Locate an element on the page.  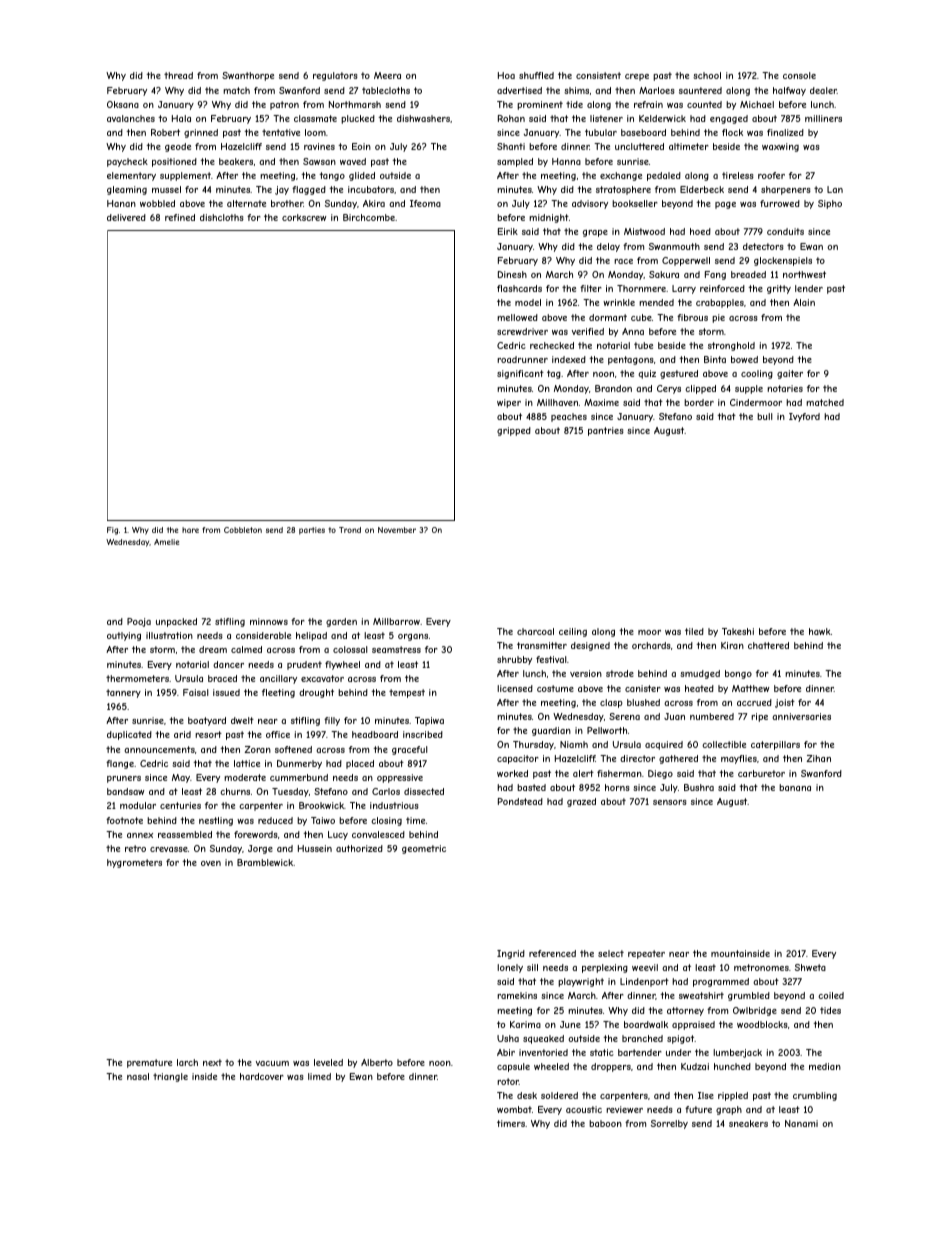
oven is located at coordinates (211, 863).
